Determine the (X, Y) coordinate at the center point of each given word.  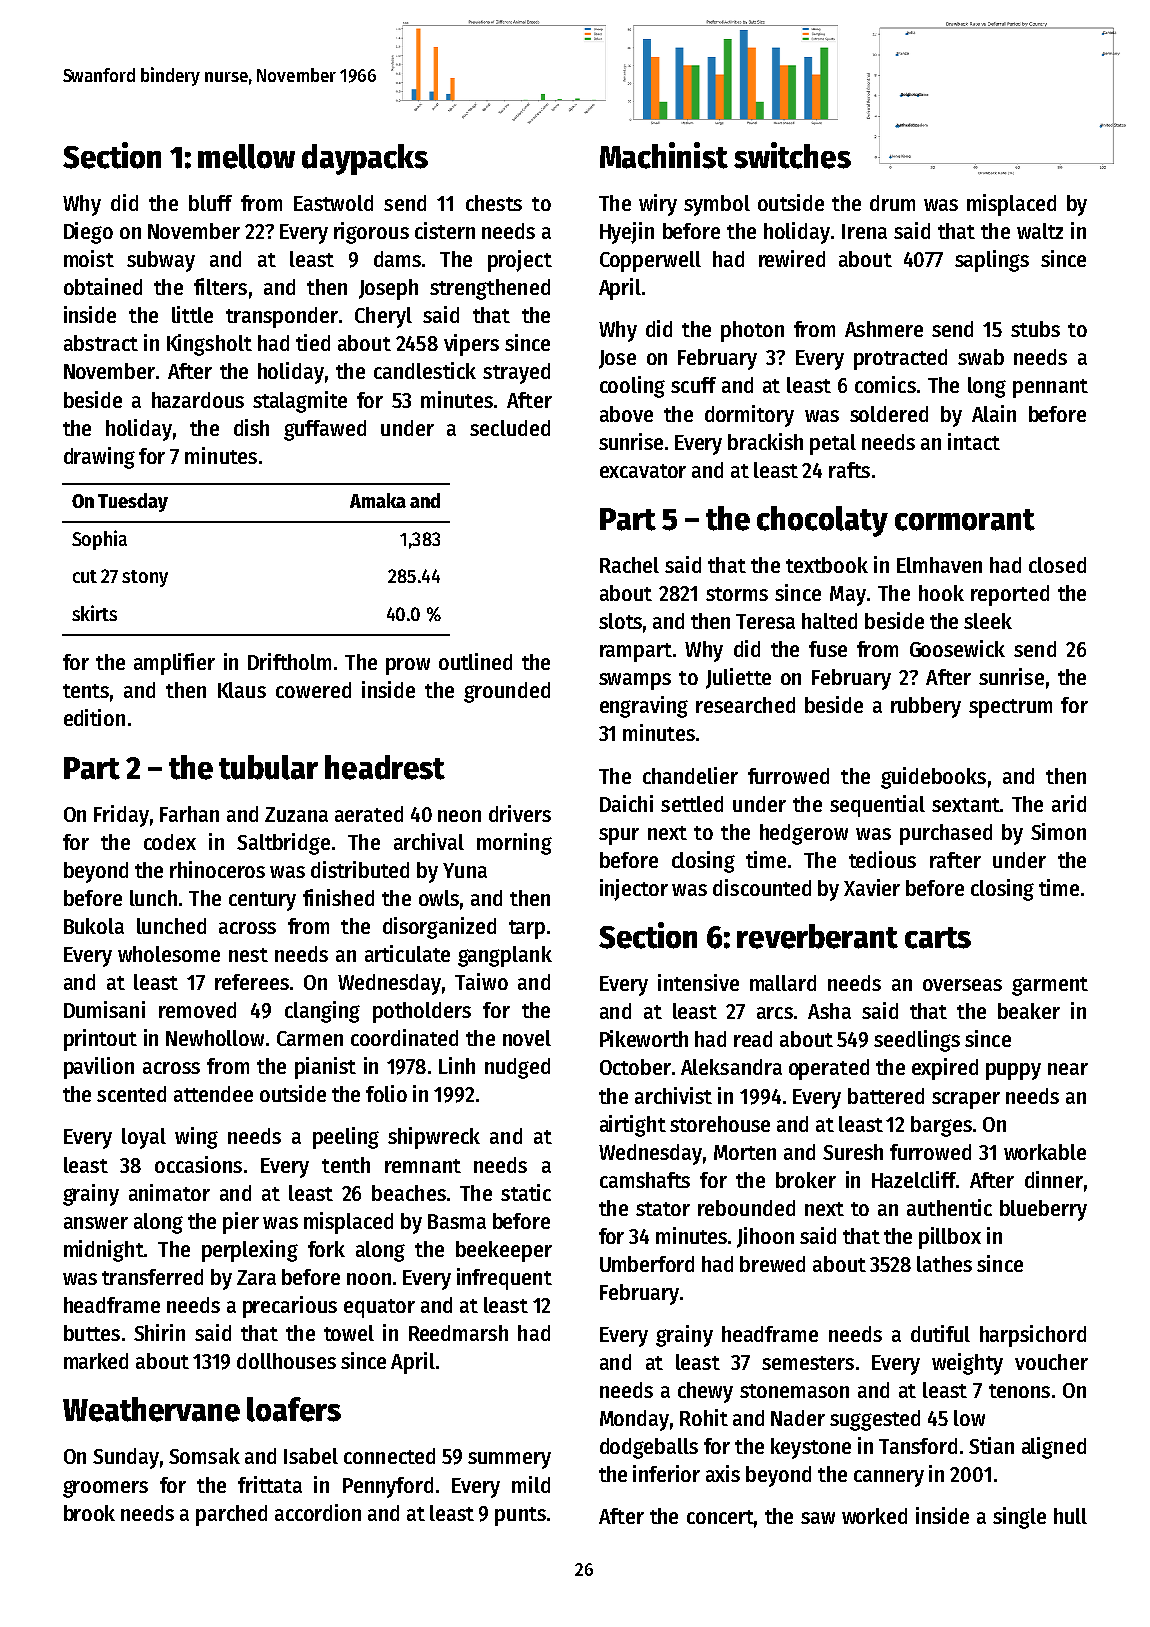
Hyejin (627, 233)
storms (737, 594)
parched (231, 1515)
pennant (1050, 388)
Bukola (94, 926)
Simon (1058, 831)
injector (634, 890)
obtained (103, 286)
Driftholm (289, 661)
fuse (828, 649)
